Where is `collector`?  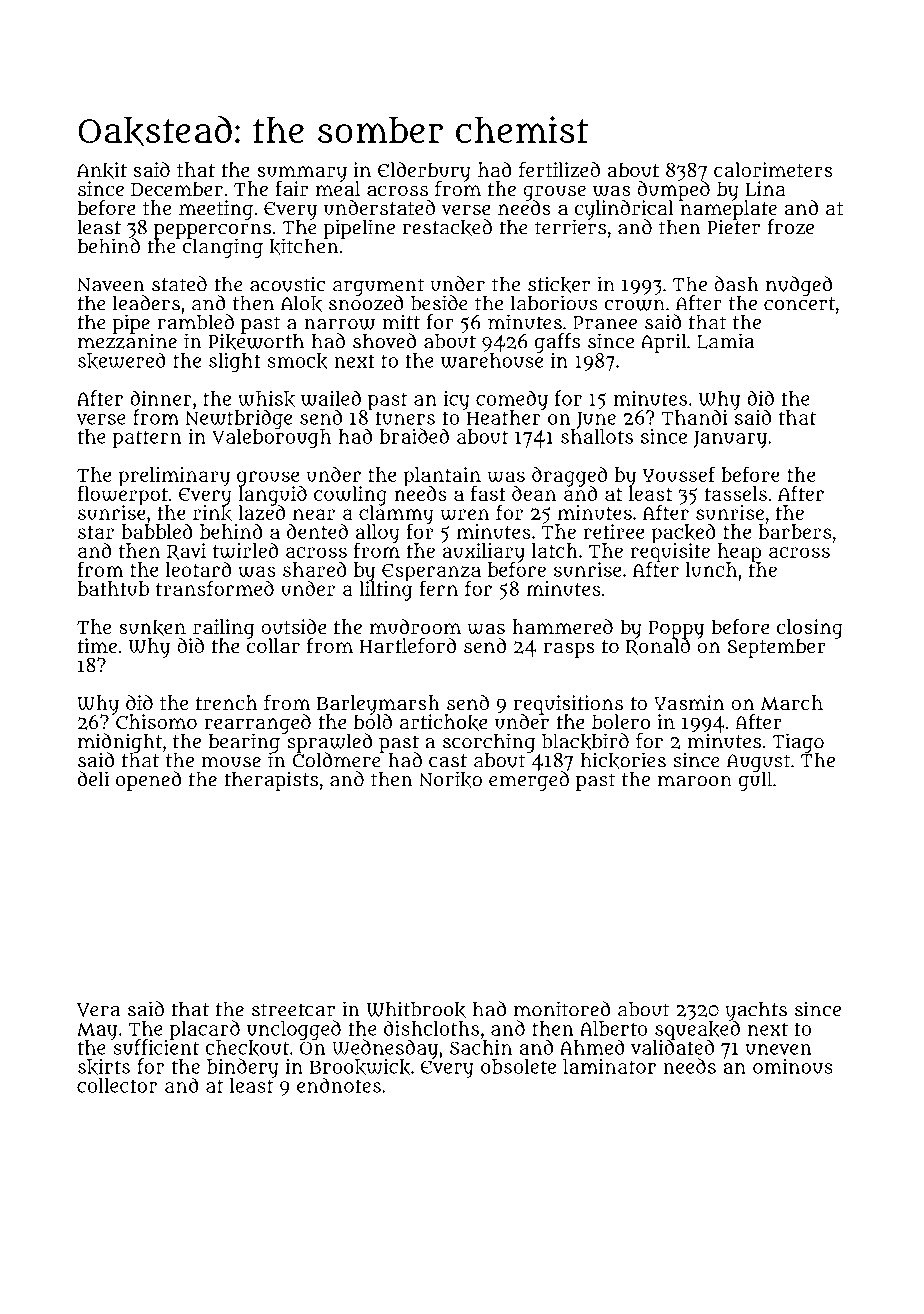 collector is located at coordinates (117, 1085).
